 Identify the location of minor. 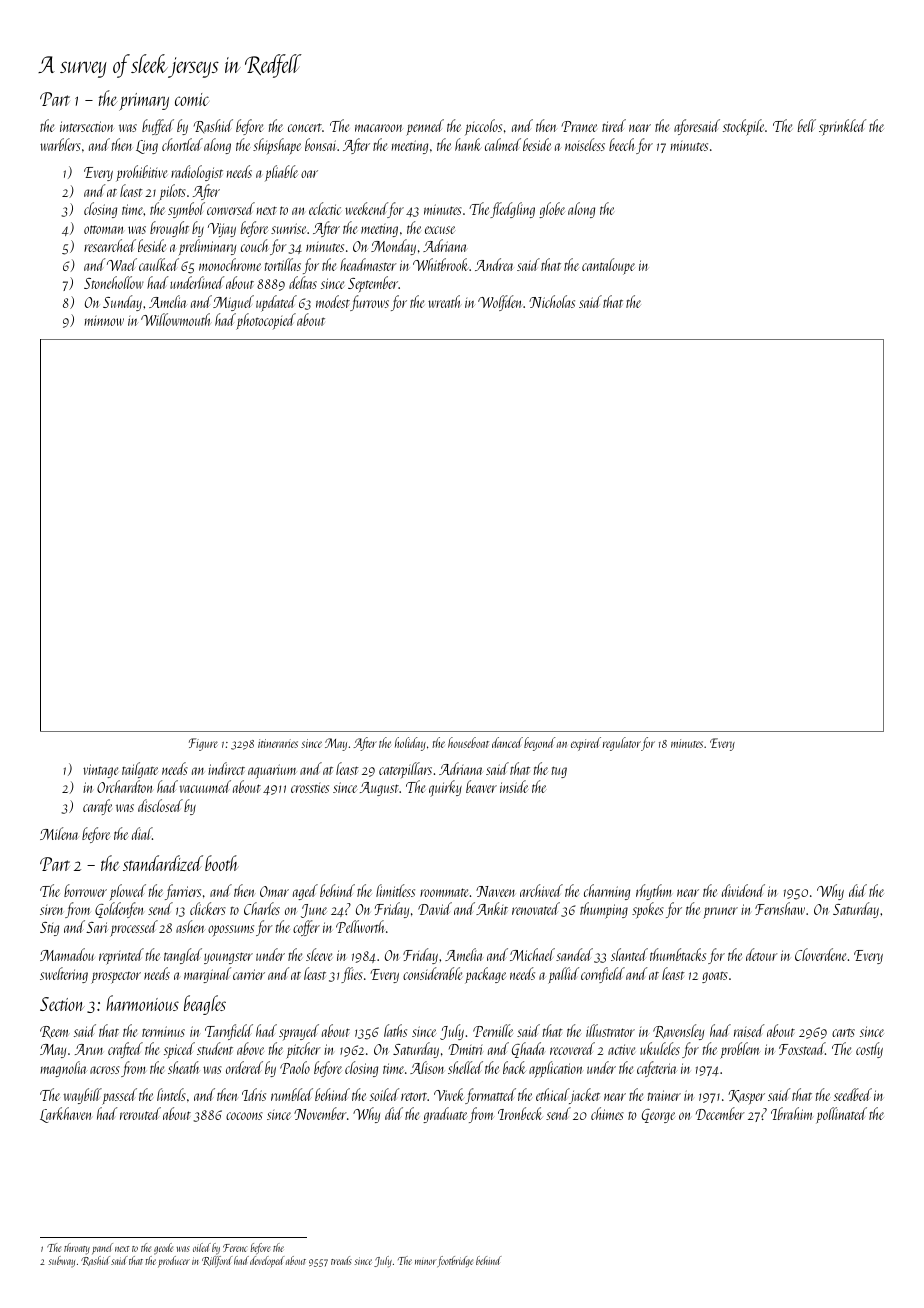
(426, 1261).
